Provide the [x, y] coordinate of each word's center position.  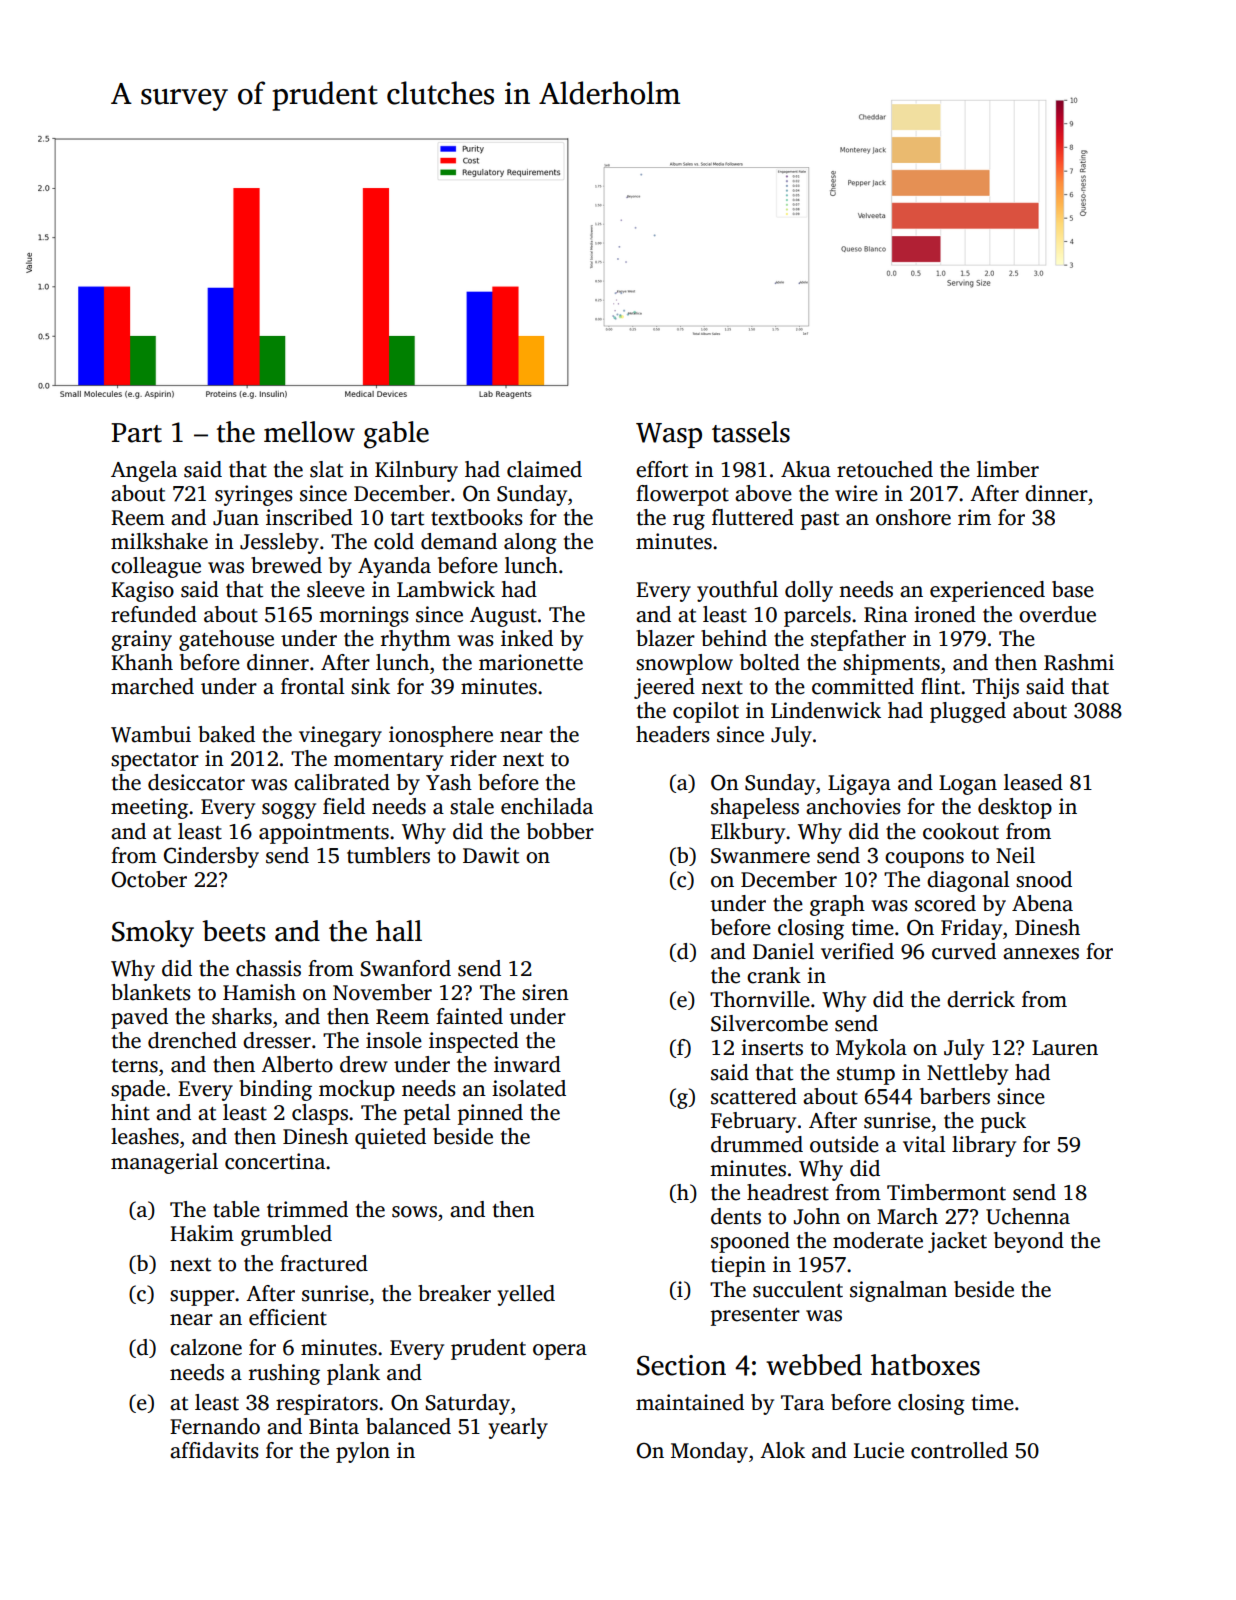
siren [545, 992]
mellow [309, 432]
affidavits [214, 1450]
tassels [751, 432]
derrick [981, 999]
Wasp [669, 435]
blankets [151, 992]
